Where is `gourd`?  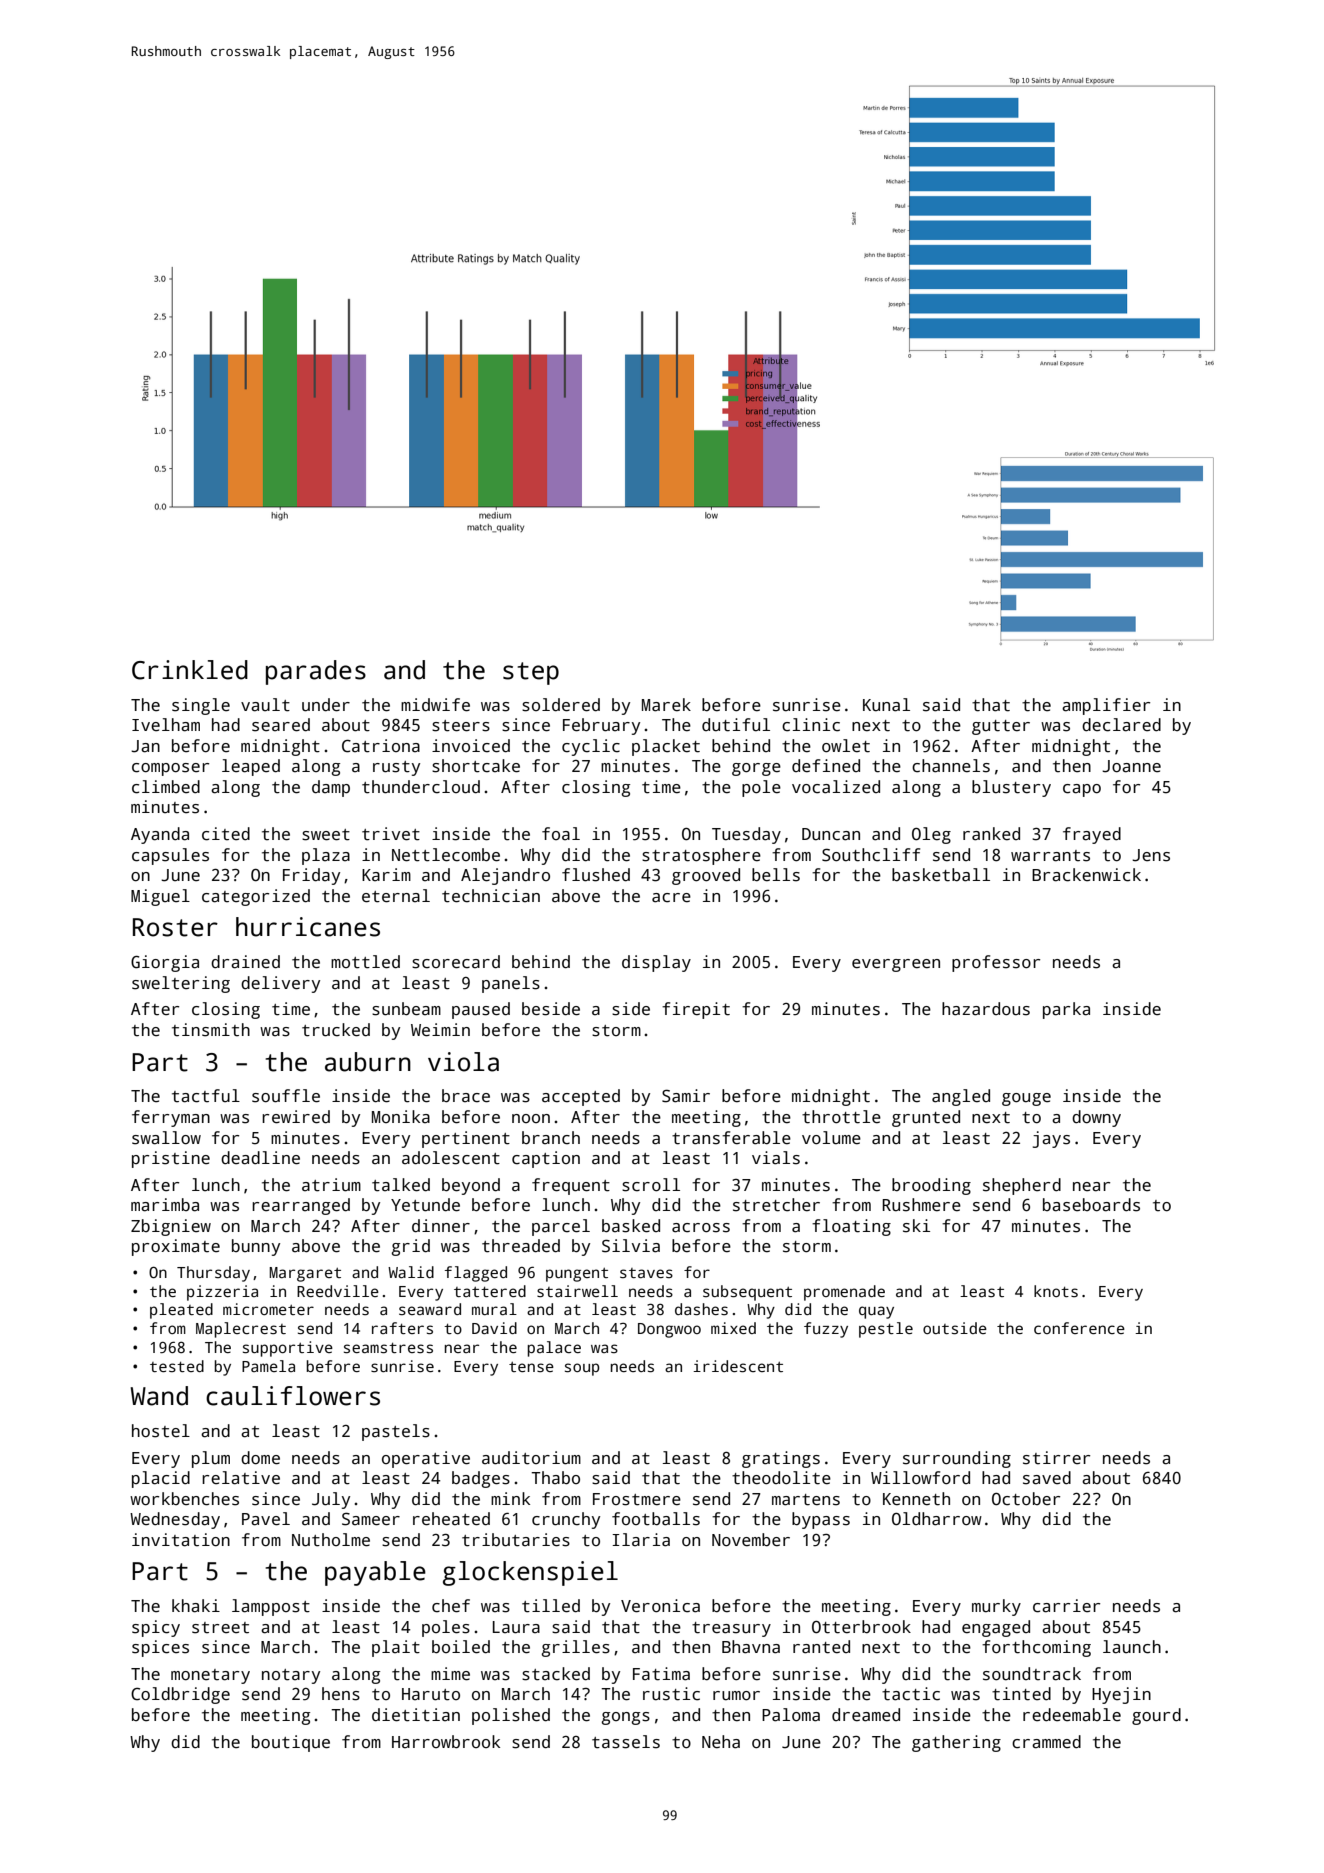
gourd is located at coordinates (1156, 1716).
